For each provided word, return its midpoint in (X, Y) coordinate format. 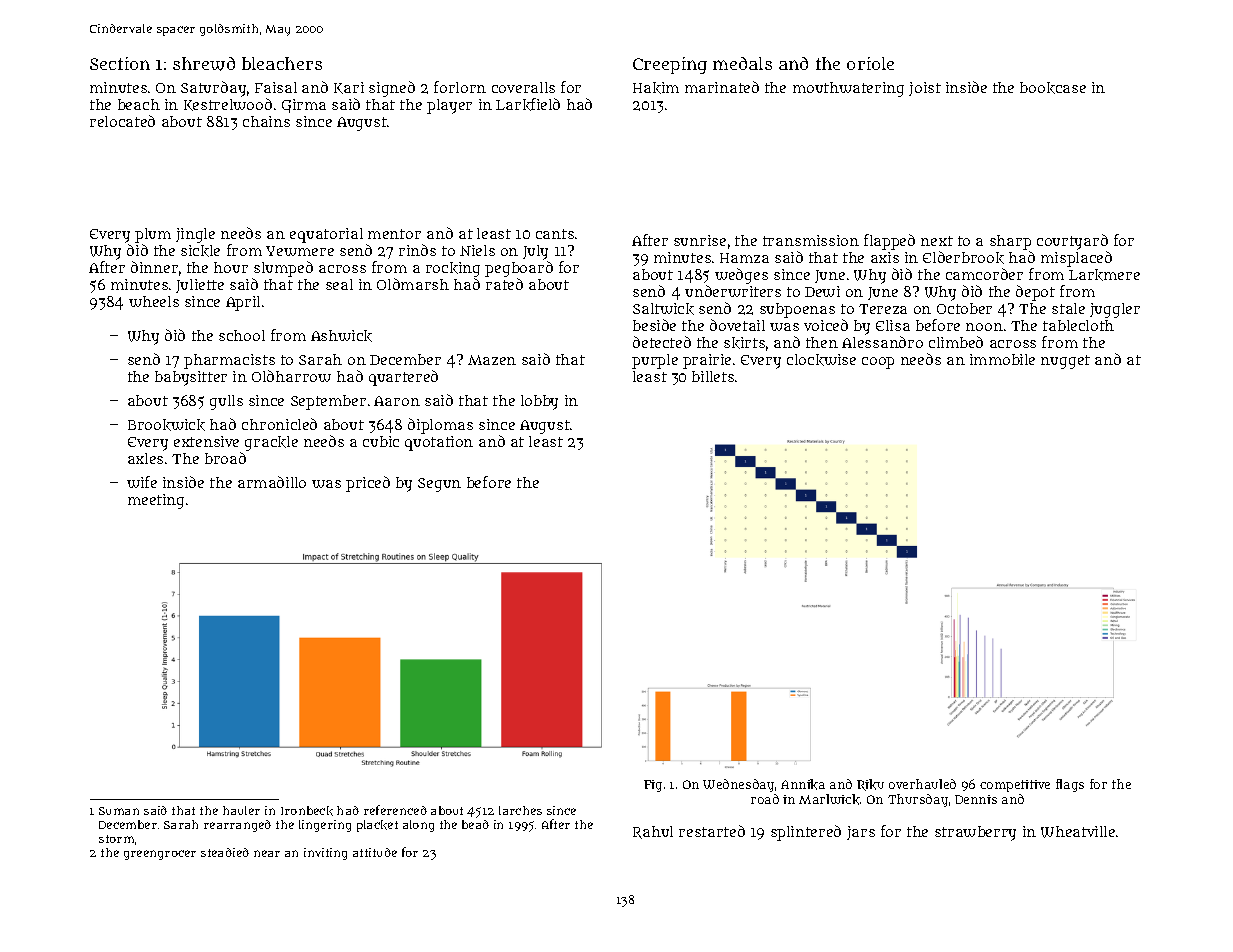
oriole (870, 63)
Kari (349, 88)
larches (520, 810)
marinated (722, 87)
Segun (439, 485)
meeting (156, 501)
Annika (803, 784)
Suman (119, 811)
